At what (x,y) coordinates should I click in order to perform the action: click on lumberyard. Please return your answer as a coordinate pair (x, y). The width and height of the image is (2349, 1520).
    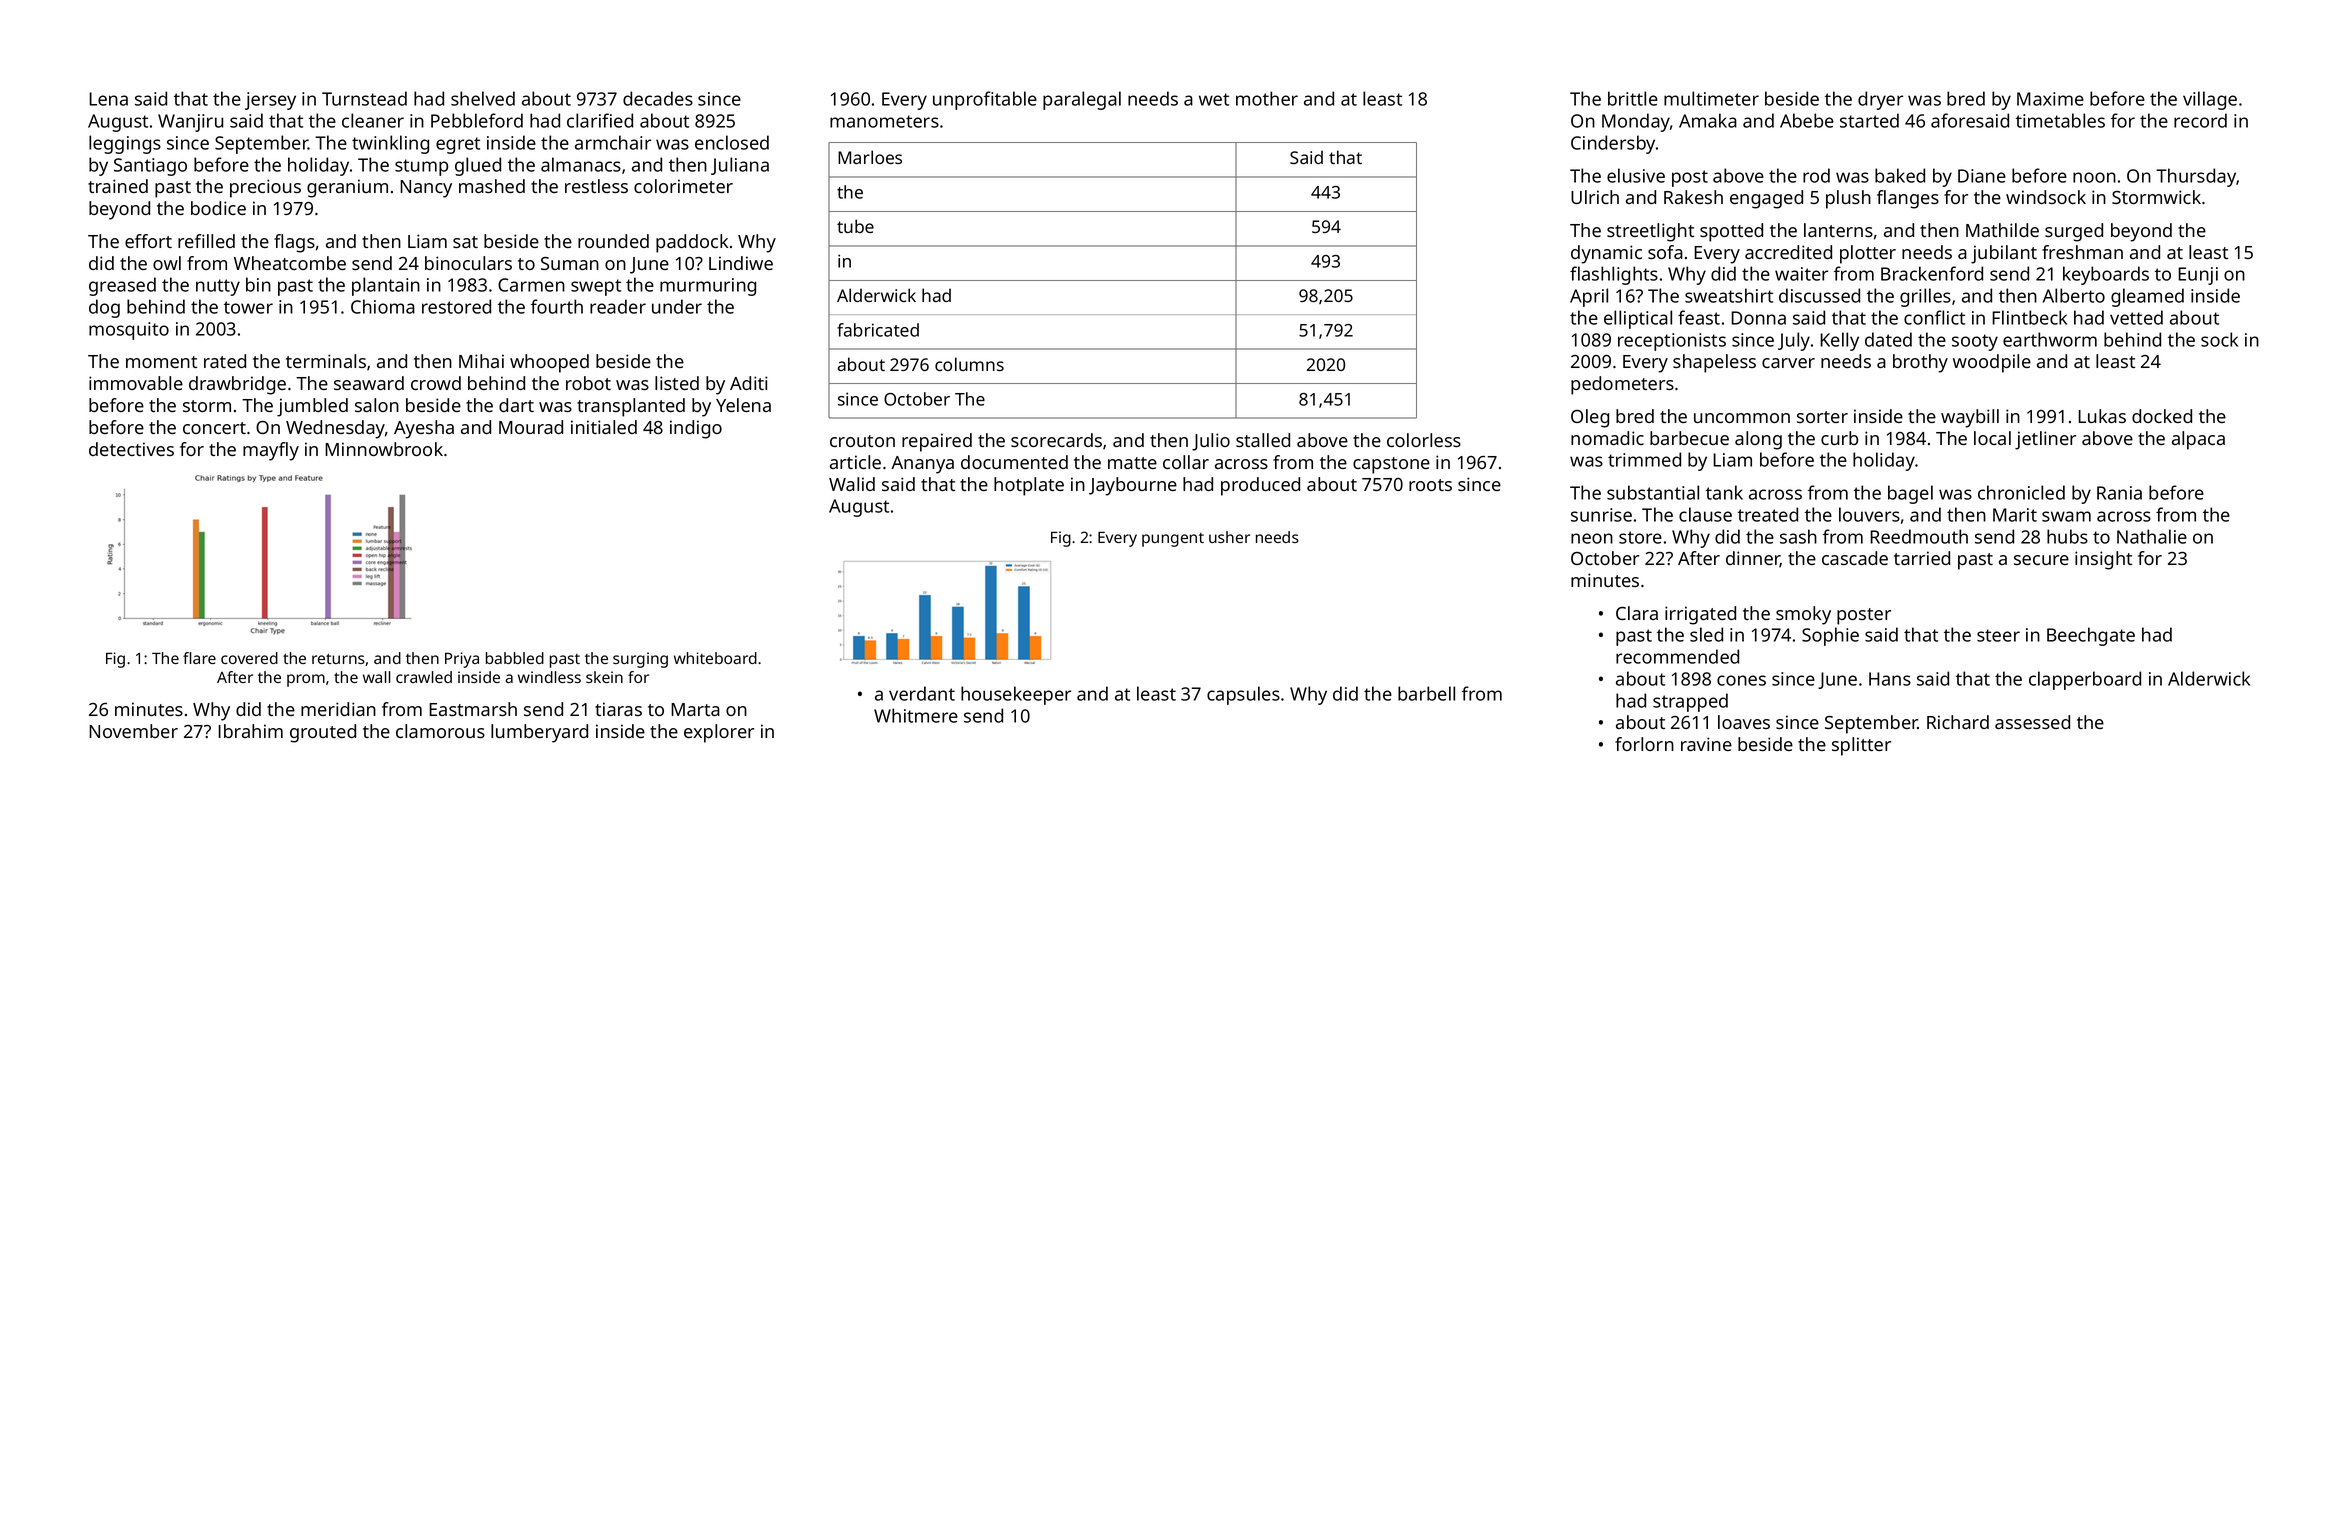
    Looking at the image, I should click on (539, 733).
